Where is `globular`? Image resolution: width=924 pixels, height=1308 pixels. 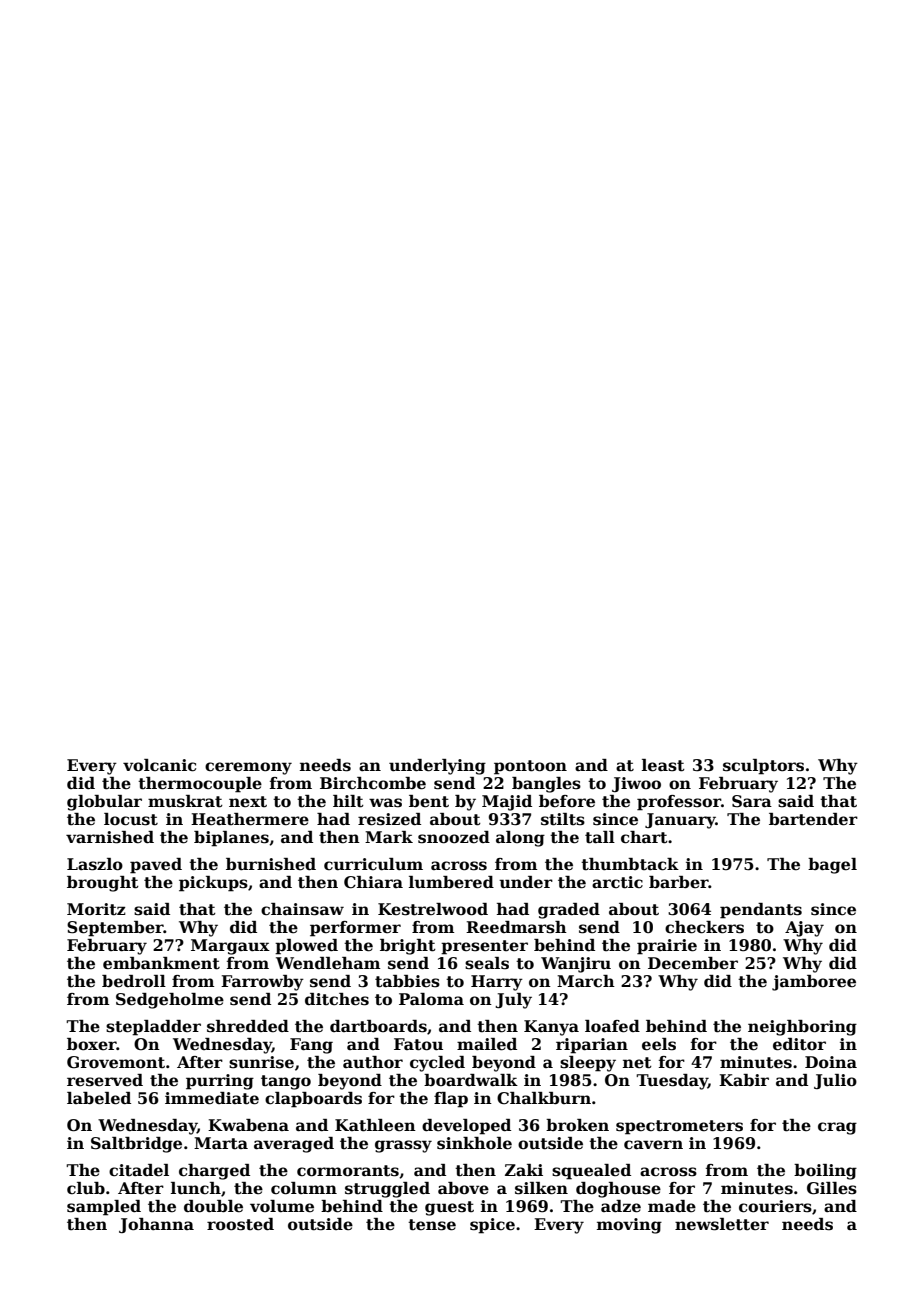 globular is located at coordinates (104, 803).
